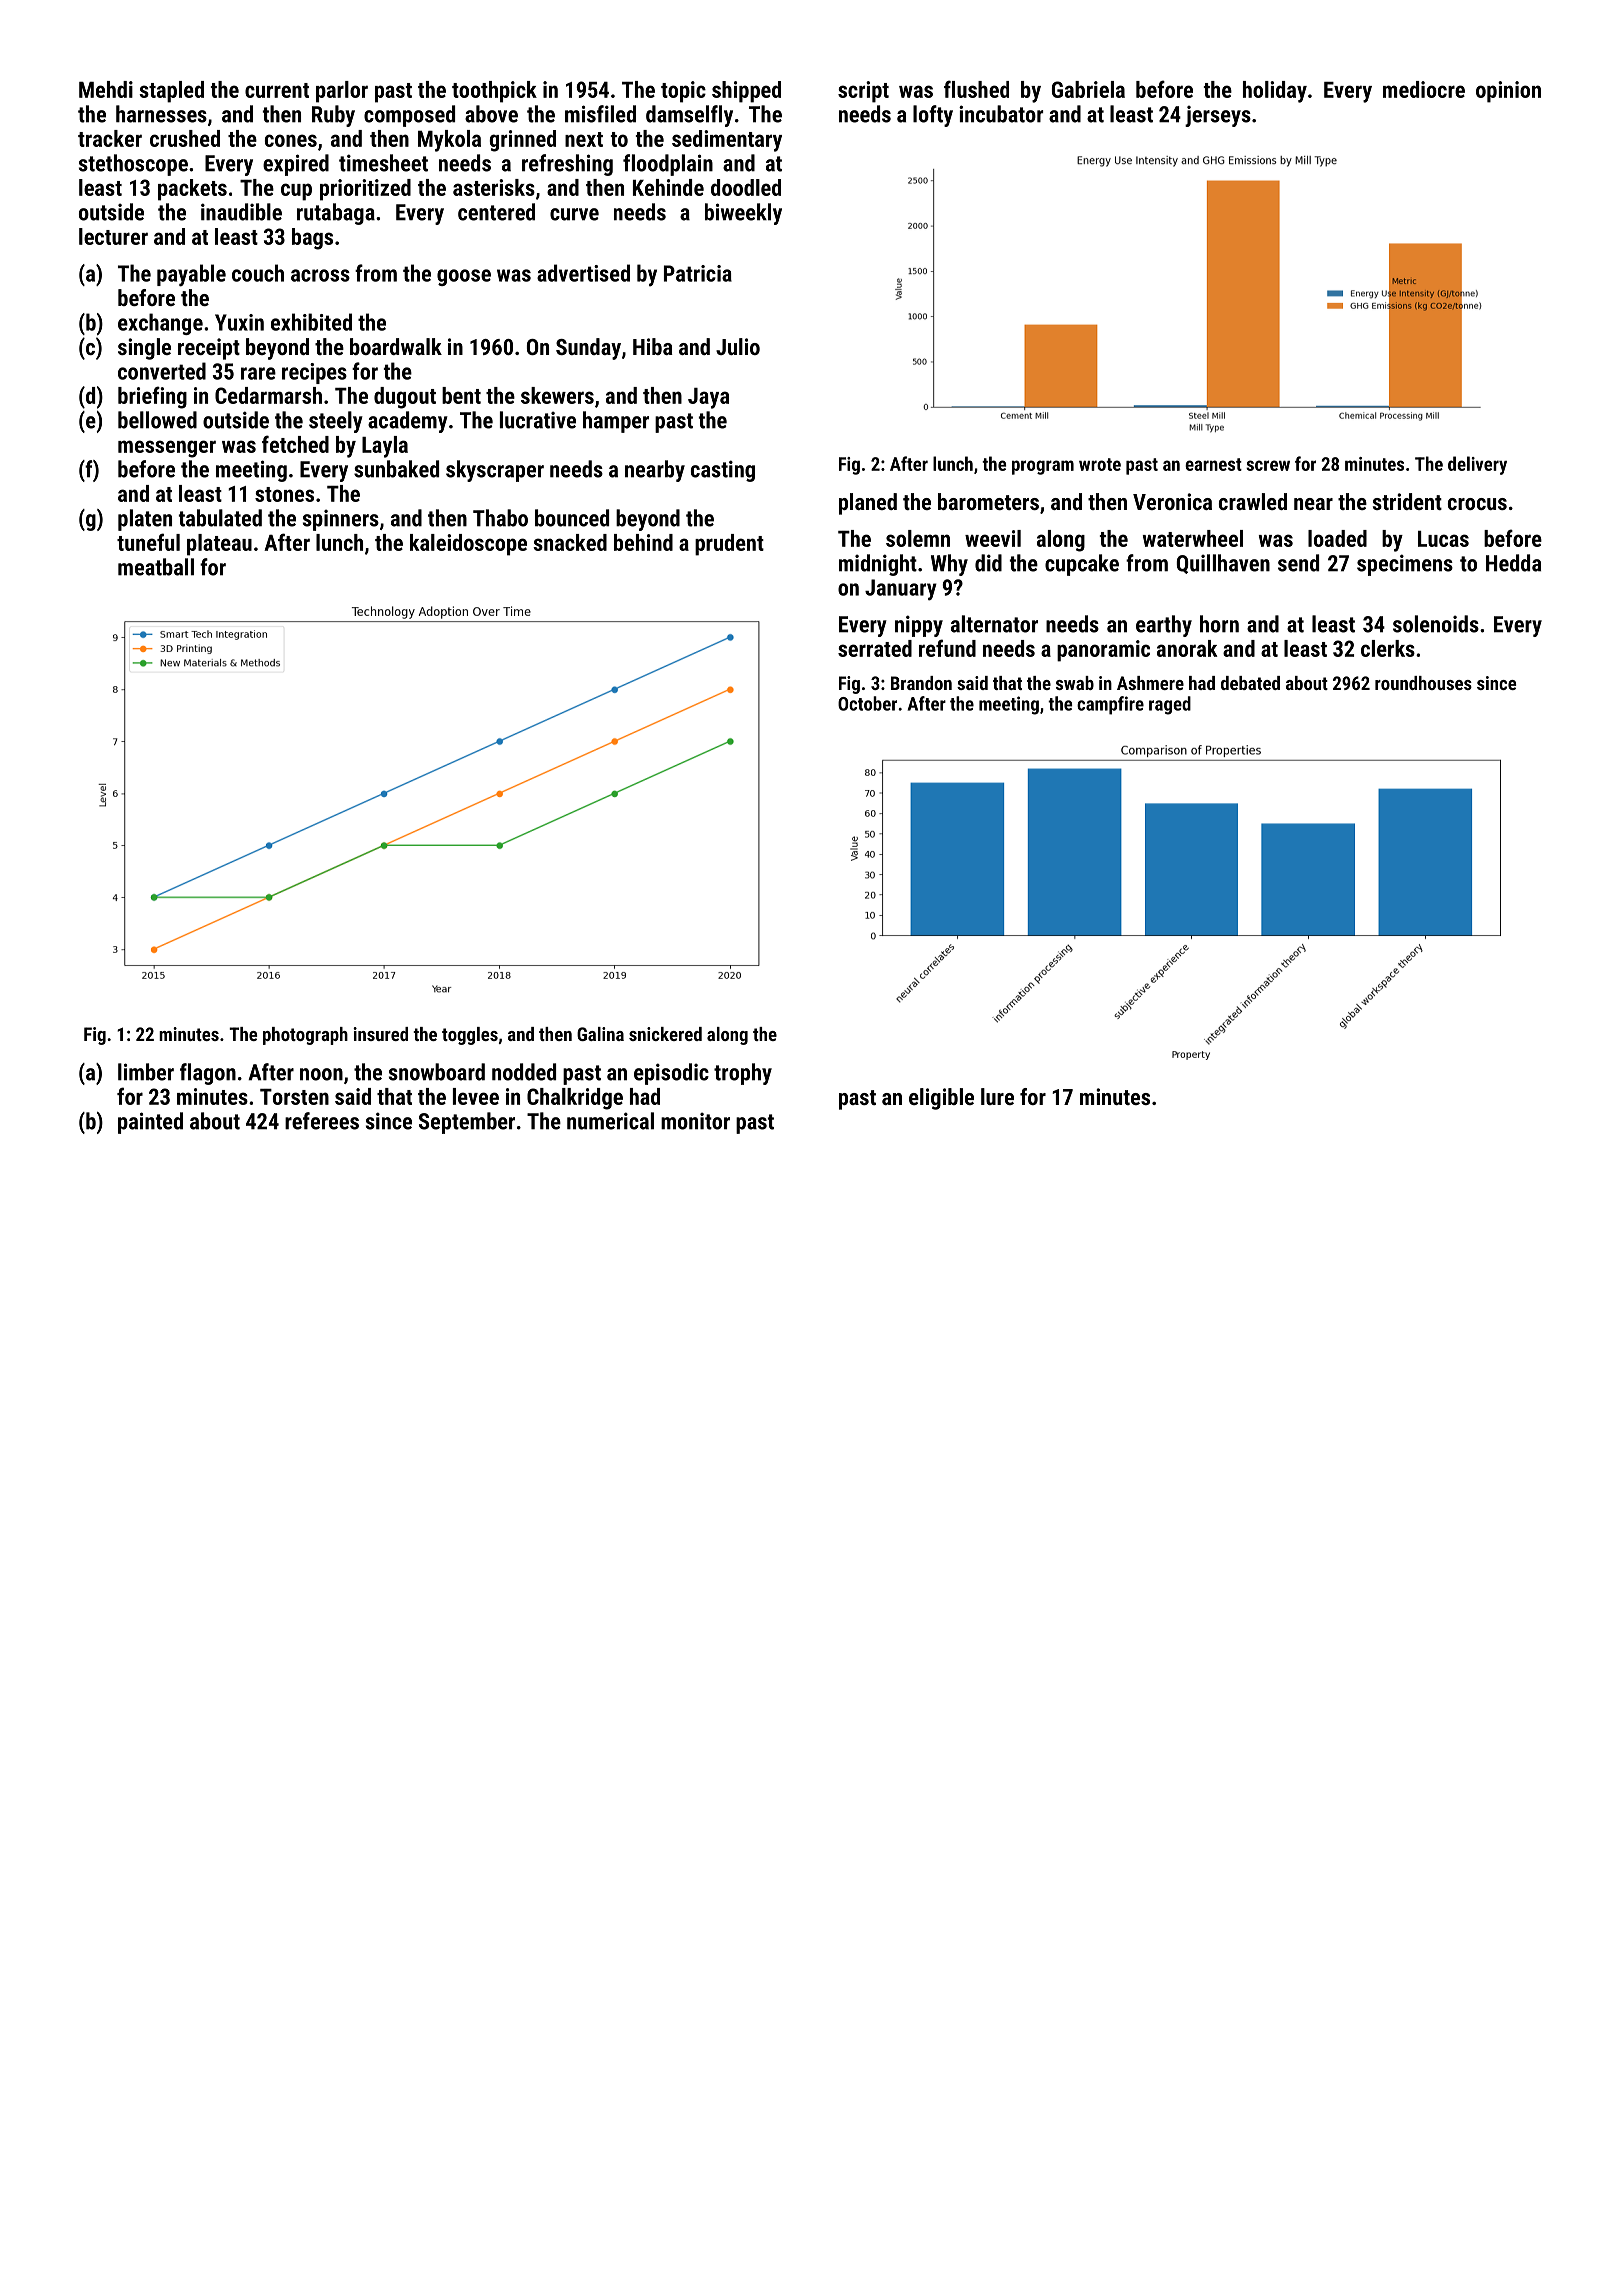  Describe the element at coordinates (322, 1121) in the screenshot. I see `referees` at that location.
